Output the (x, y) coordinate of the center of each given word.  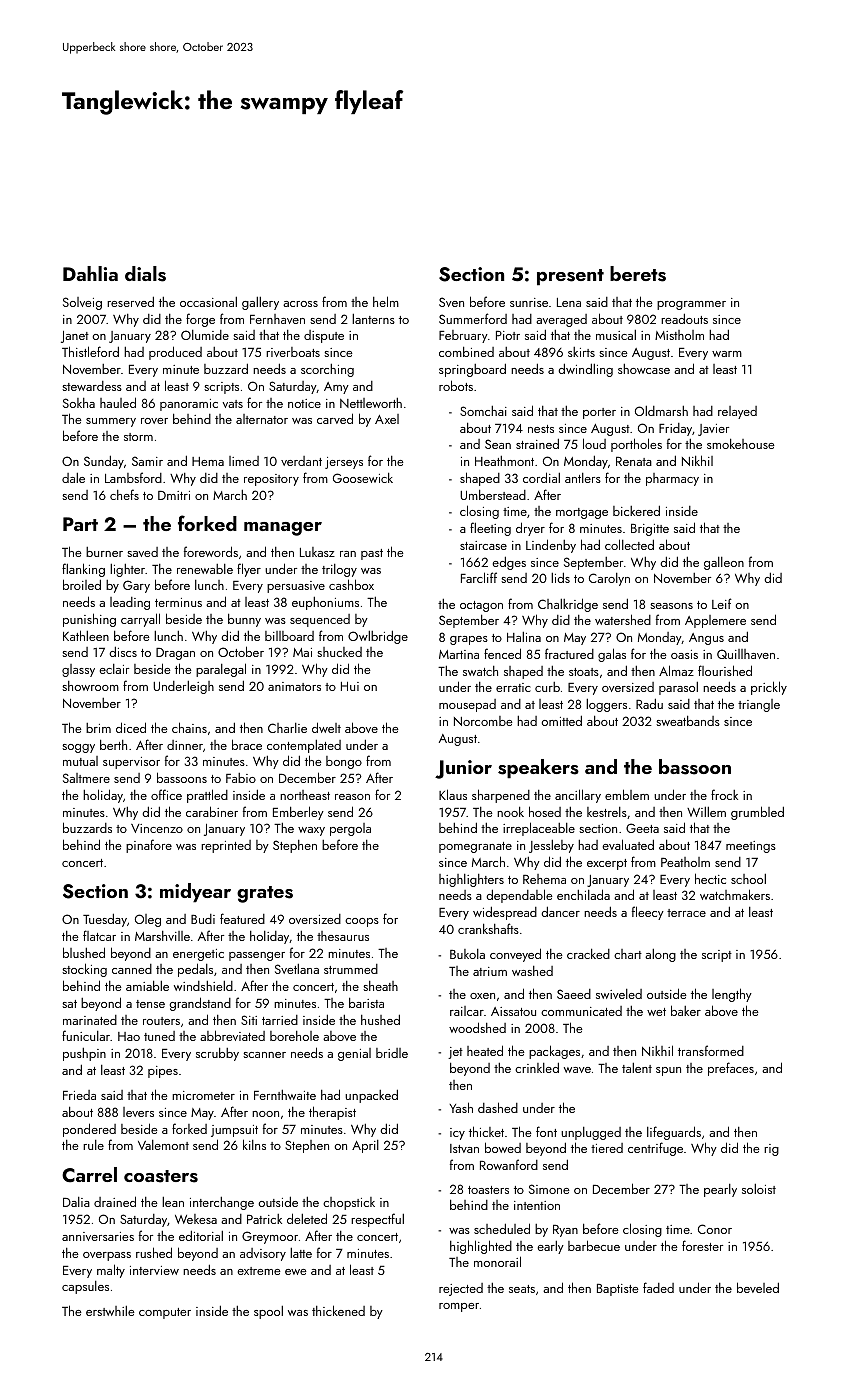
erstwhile (110, 1311)
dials (145, 274)
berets (638, 274)
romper (459, 1307)
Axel (387, 419)
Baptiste (618, 1290)
